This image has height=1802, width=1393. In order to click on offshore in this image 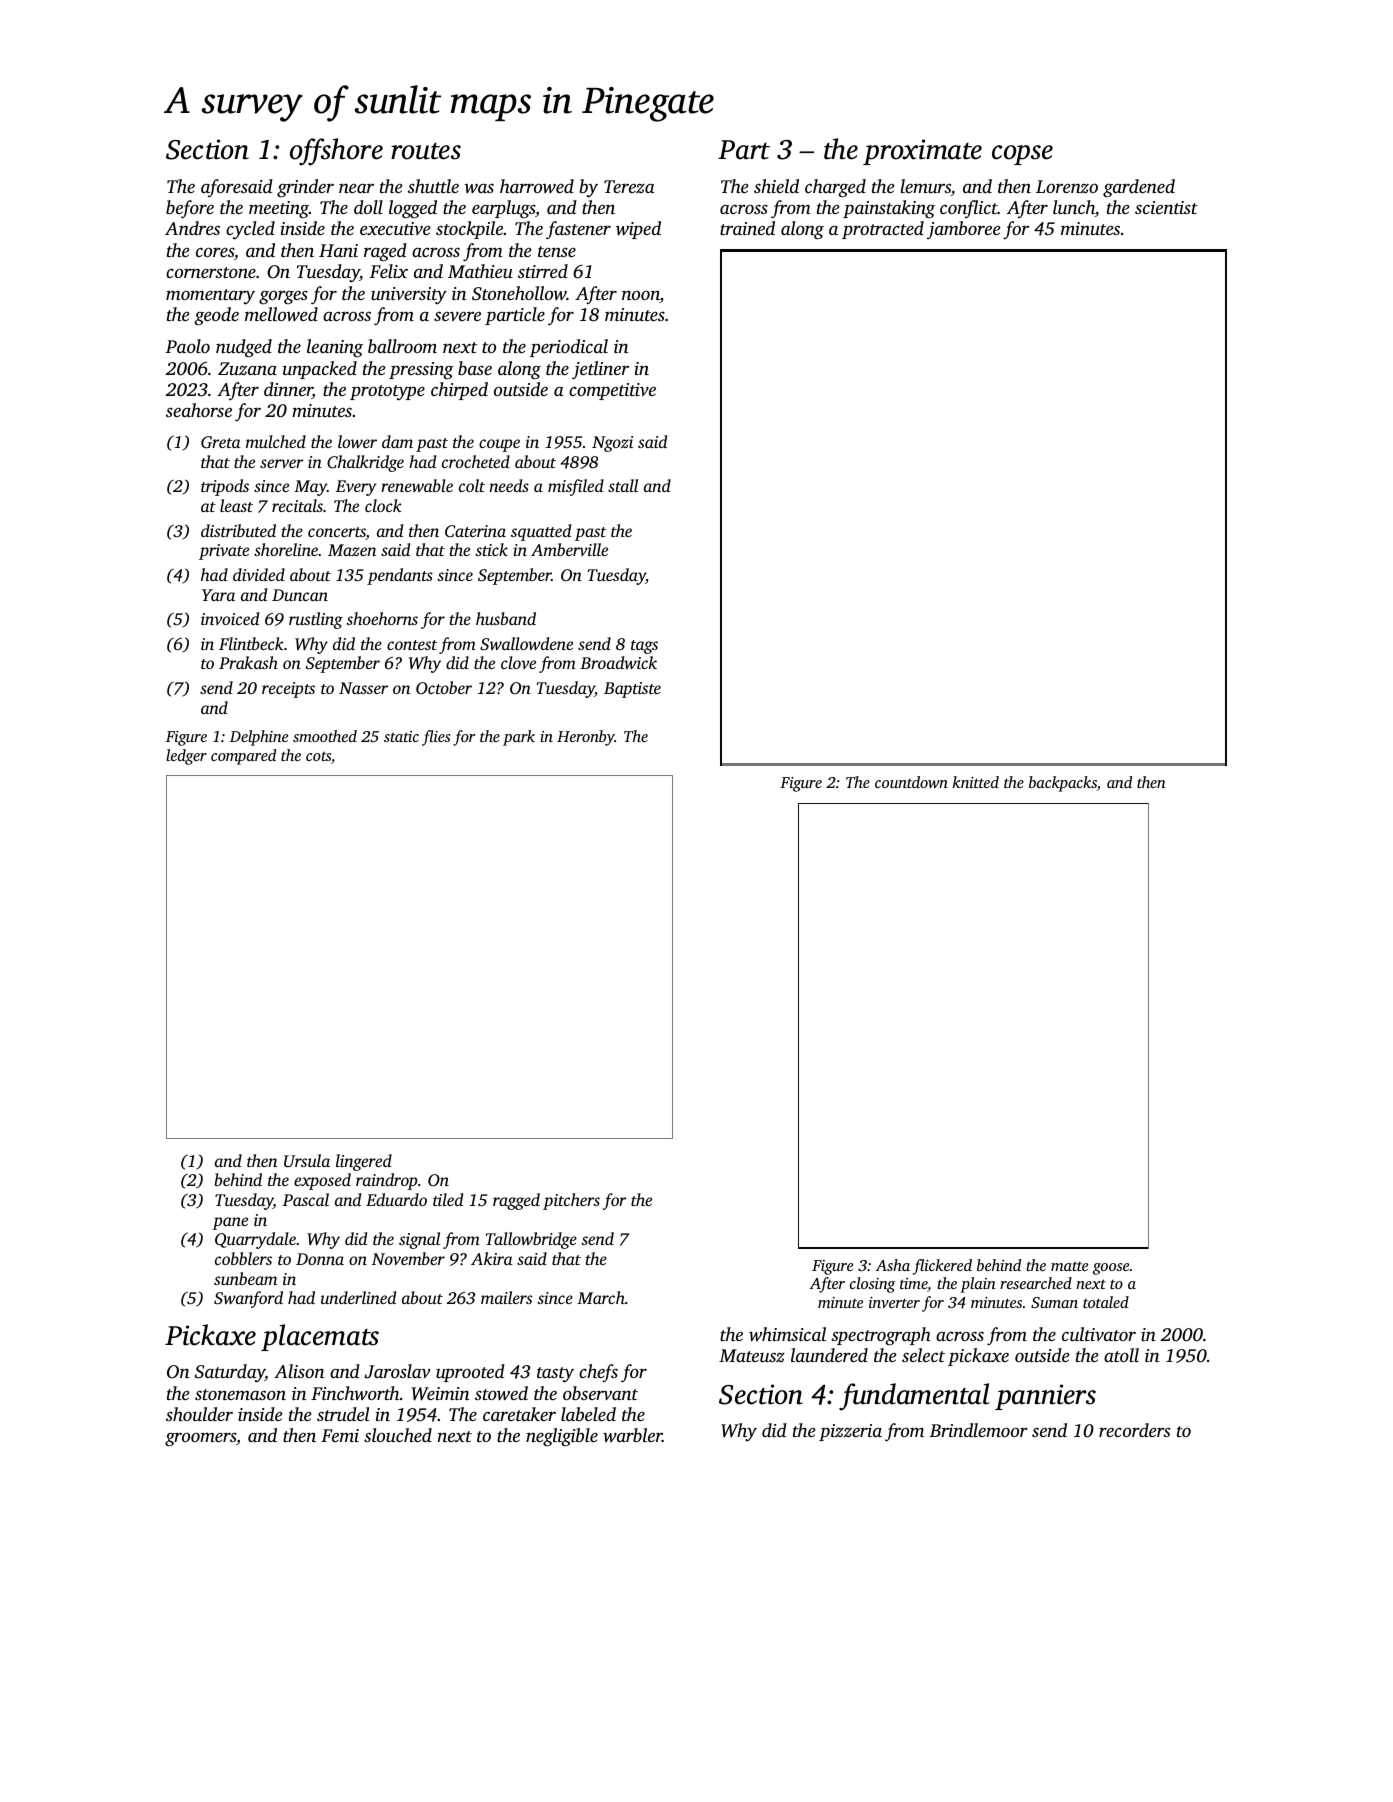, I will do `click(336, 152)`.
